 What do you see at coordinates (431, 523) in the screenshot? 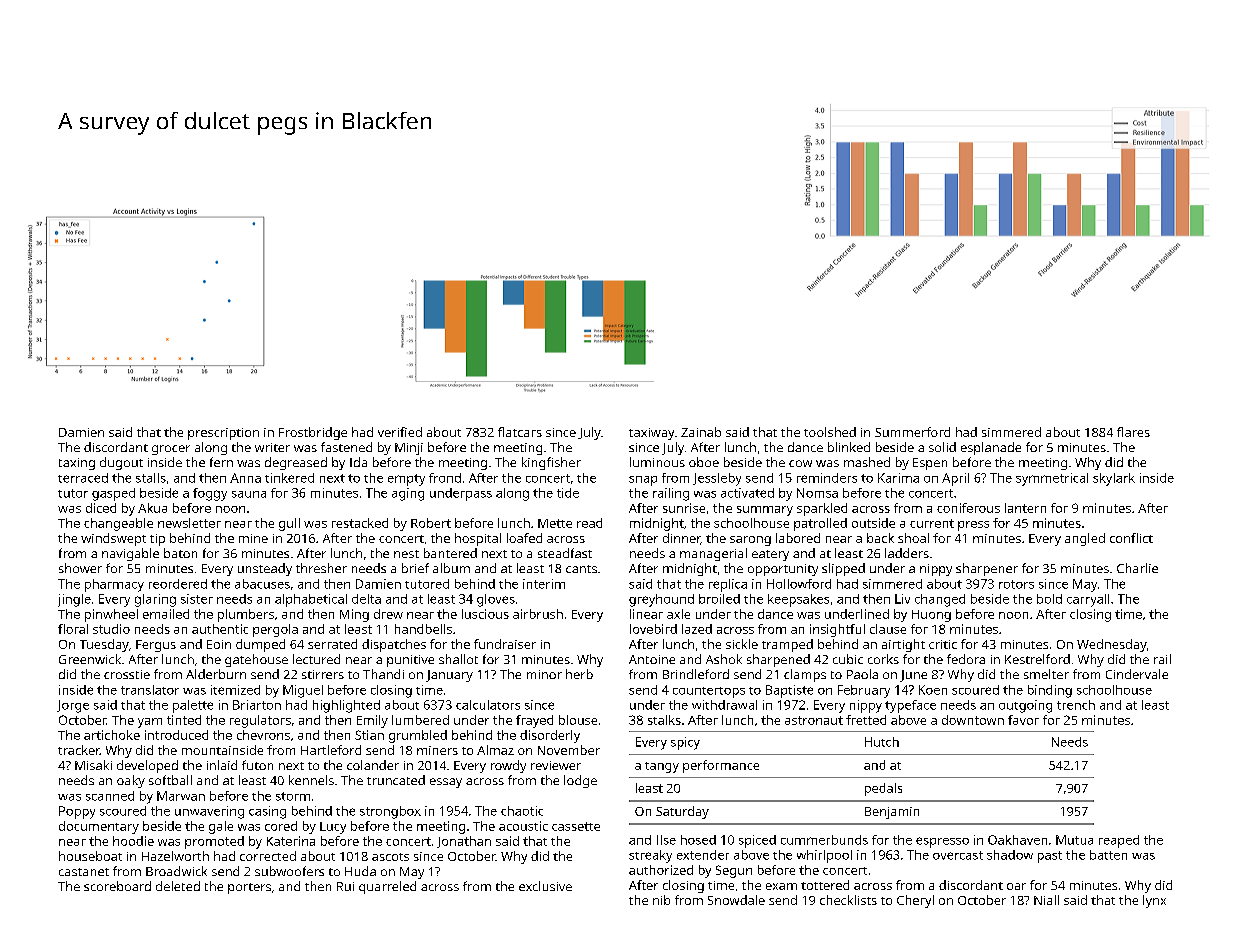
I see `Robert` at bounding box center [431, 523].
